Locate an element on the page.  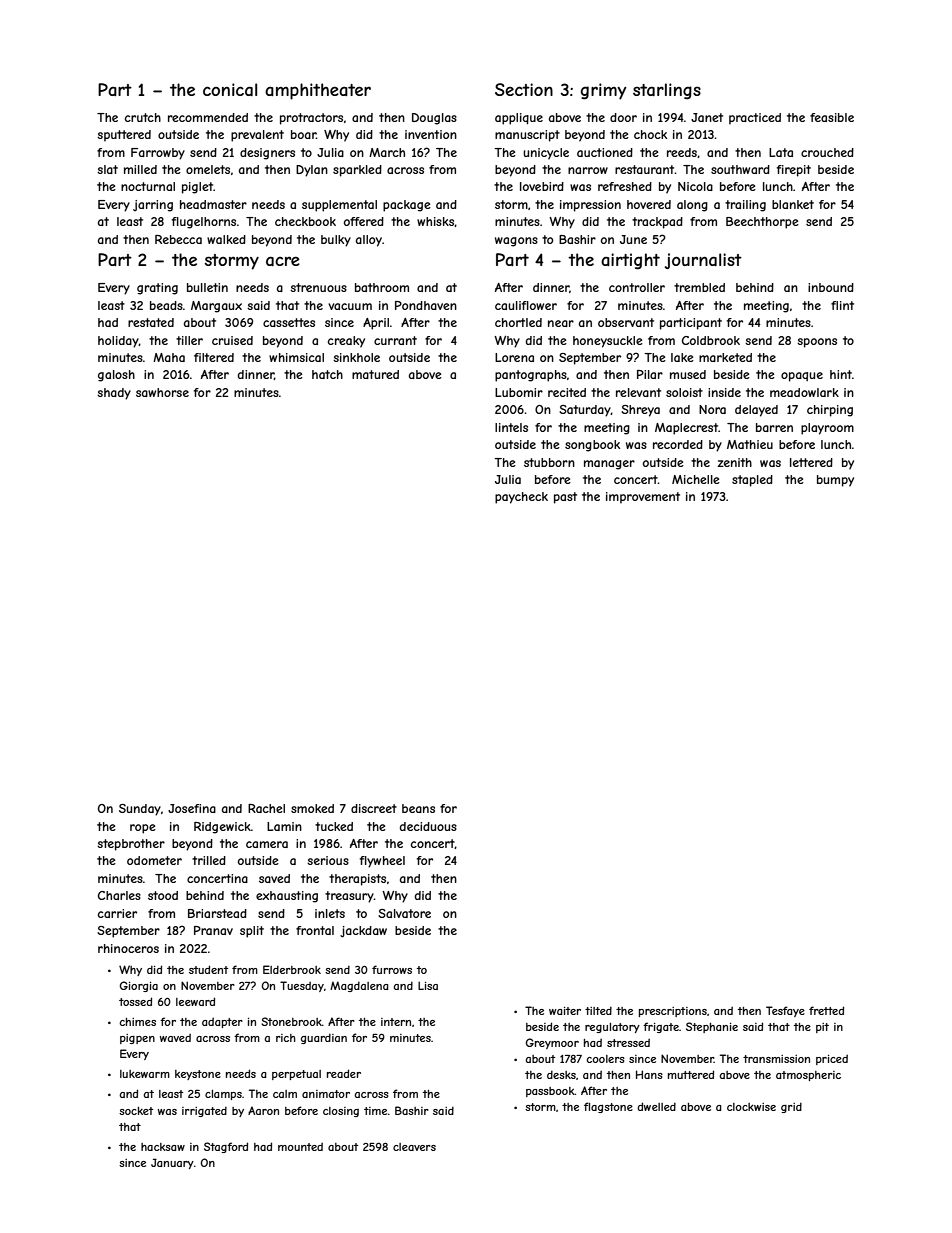
Rachel is located at coordinates (266, 808).
